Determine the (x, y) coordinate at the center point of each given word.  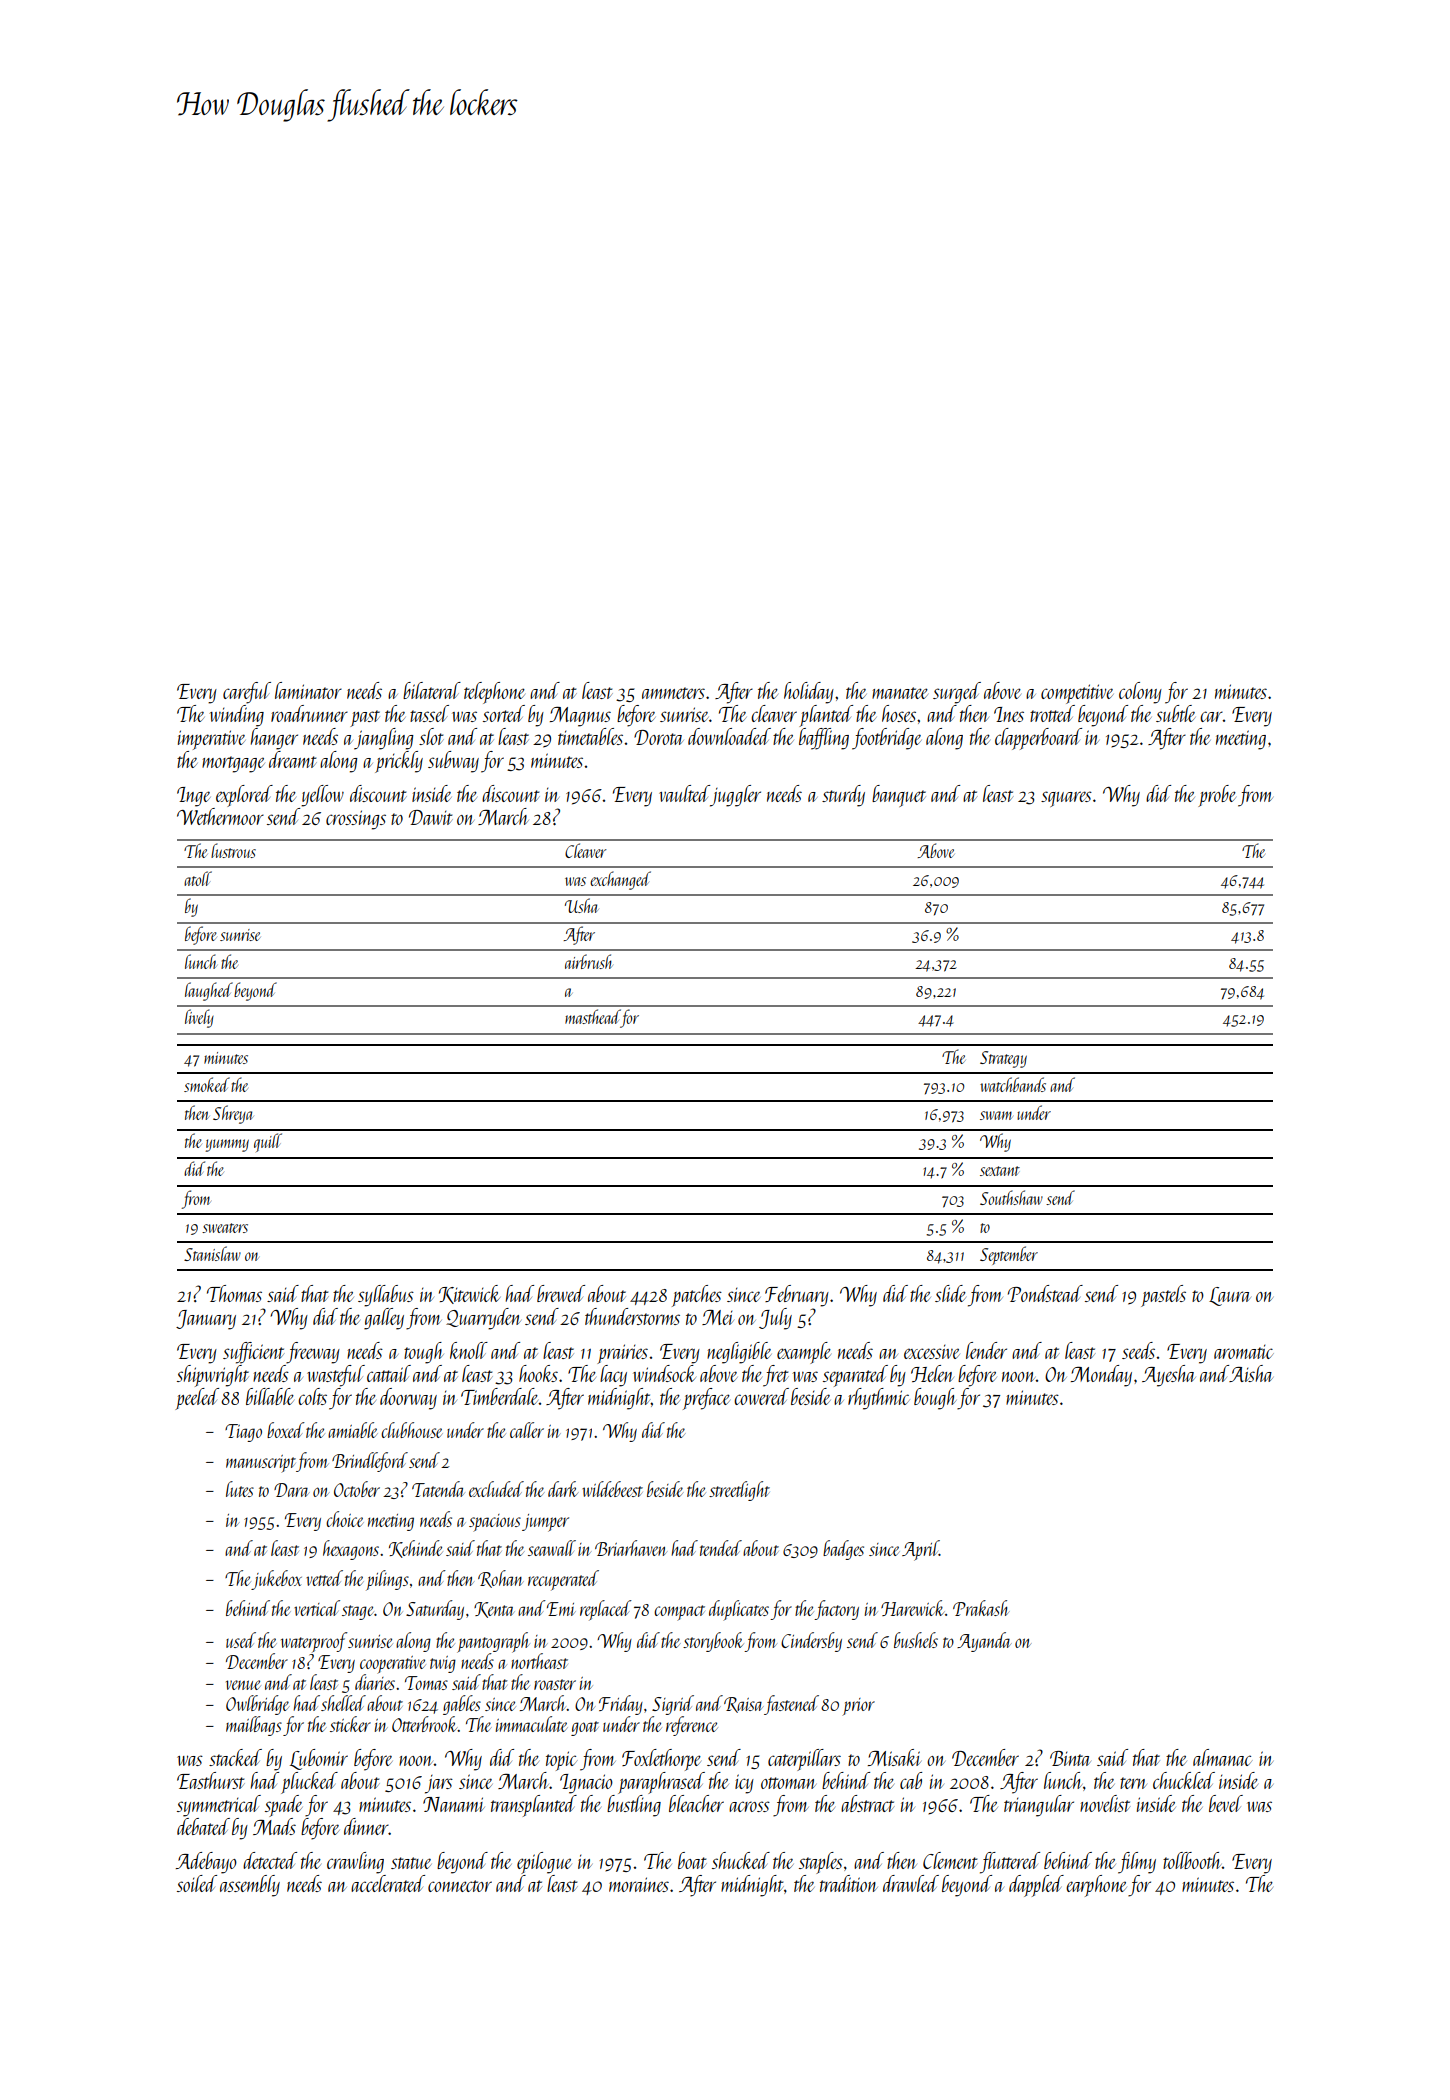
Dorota (659, 737)
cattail (389, 1373)
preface (706, 1399)
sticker (350, 1724)
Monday (1101, 1376)
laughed (209, 991)
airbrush (588, 961)
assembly (250, 1886)
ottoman (788, 1783)
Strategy (1003, 1059)
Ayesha (1169, 1376)
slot (431, 736)
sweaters (225, 1228)
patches (697, 1296)
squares (1066, 799)
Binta (1070, 1758)
